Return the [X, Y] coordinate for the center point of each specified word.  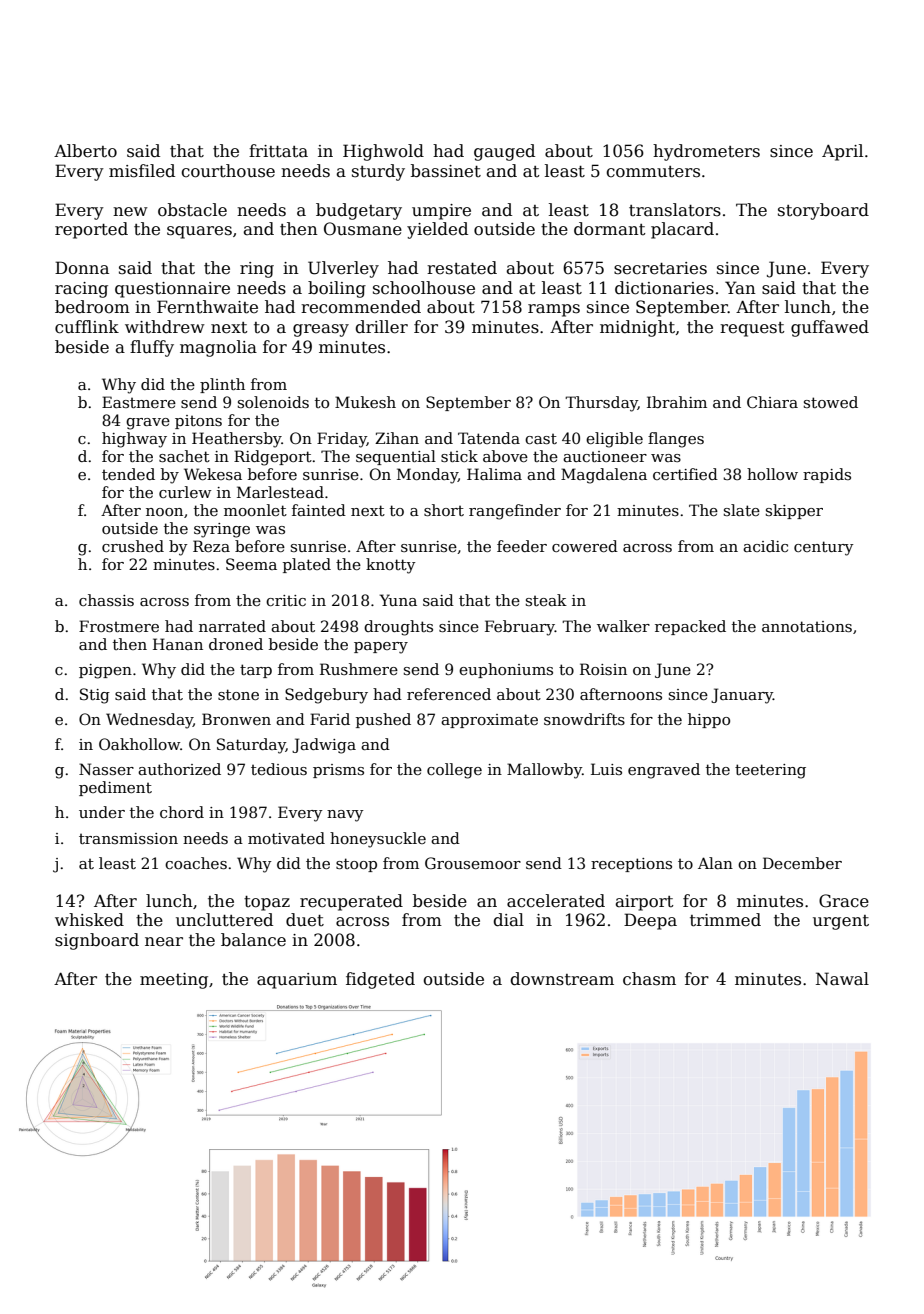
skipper [794, 511]
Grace [844, 901]
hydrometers [706, 152]
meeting [174, 981]
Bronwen [236, 719]
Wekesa [213, 474]
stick [459, 456]
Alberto [85, 151]
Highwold [383, 152]
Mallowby [544, 771]
